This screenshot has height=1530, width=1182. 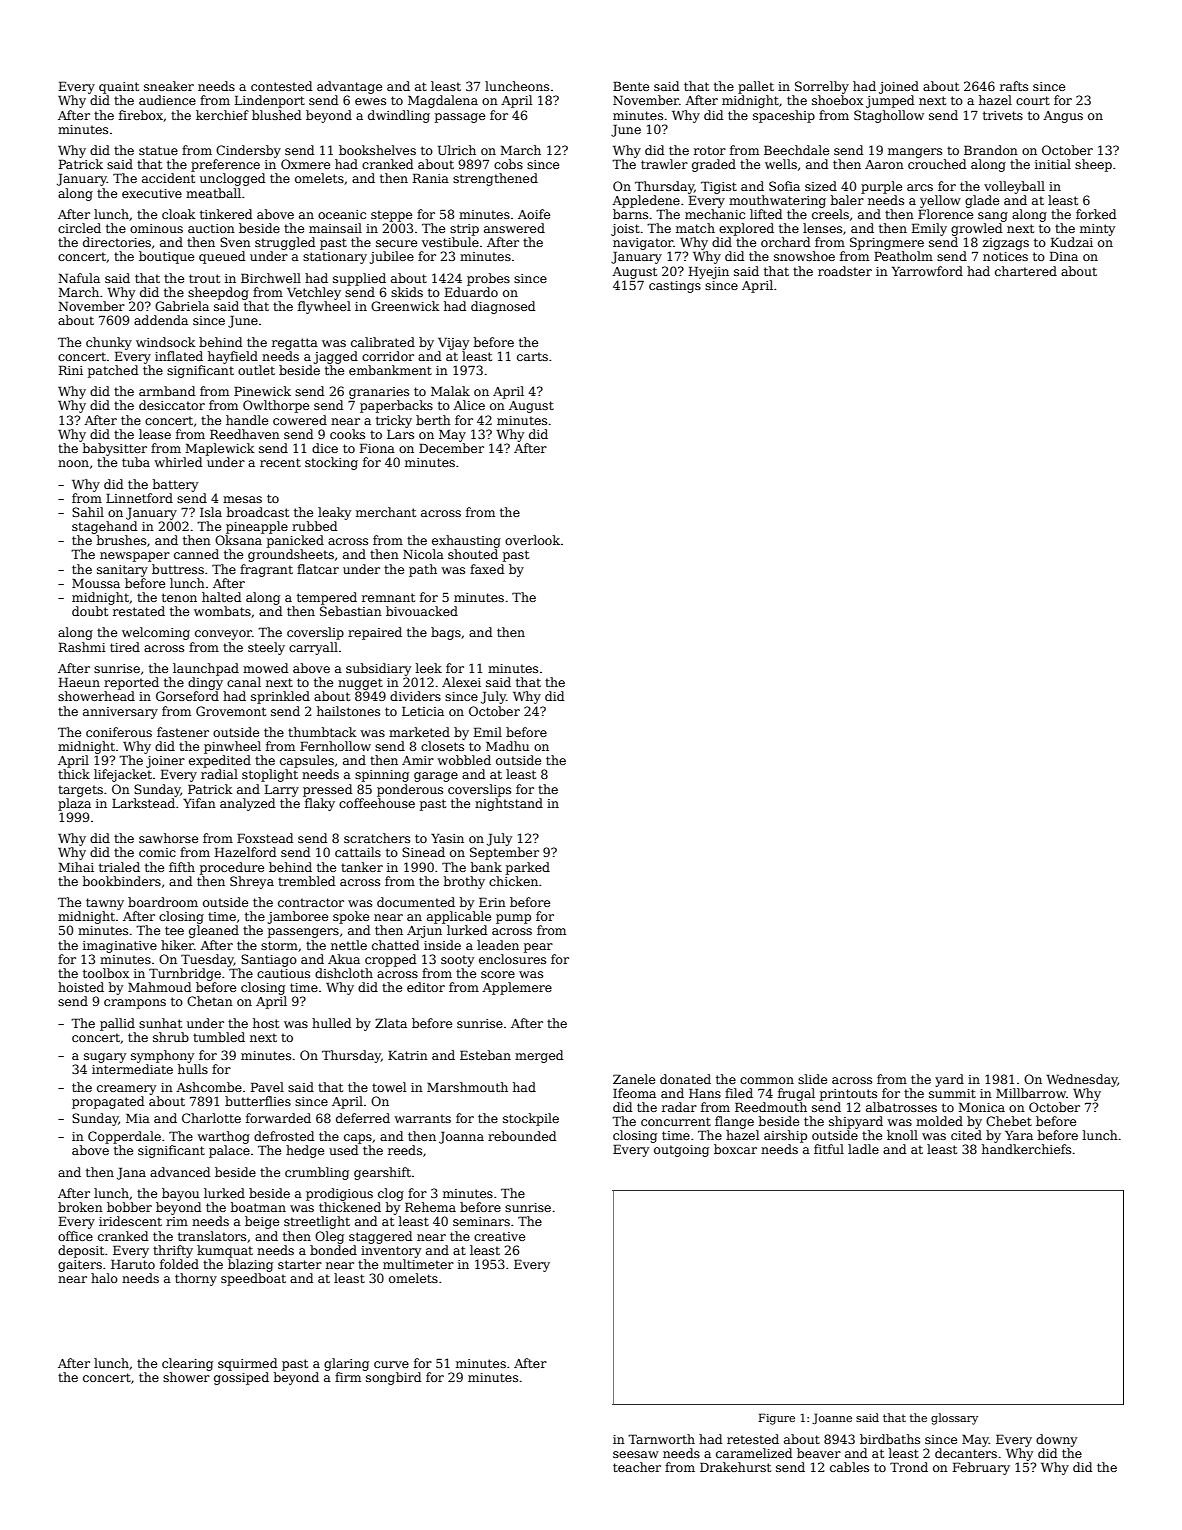 I want to click on songbird, so click(x=393, y=1378).
